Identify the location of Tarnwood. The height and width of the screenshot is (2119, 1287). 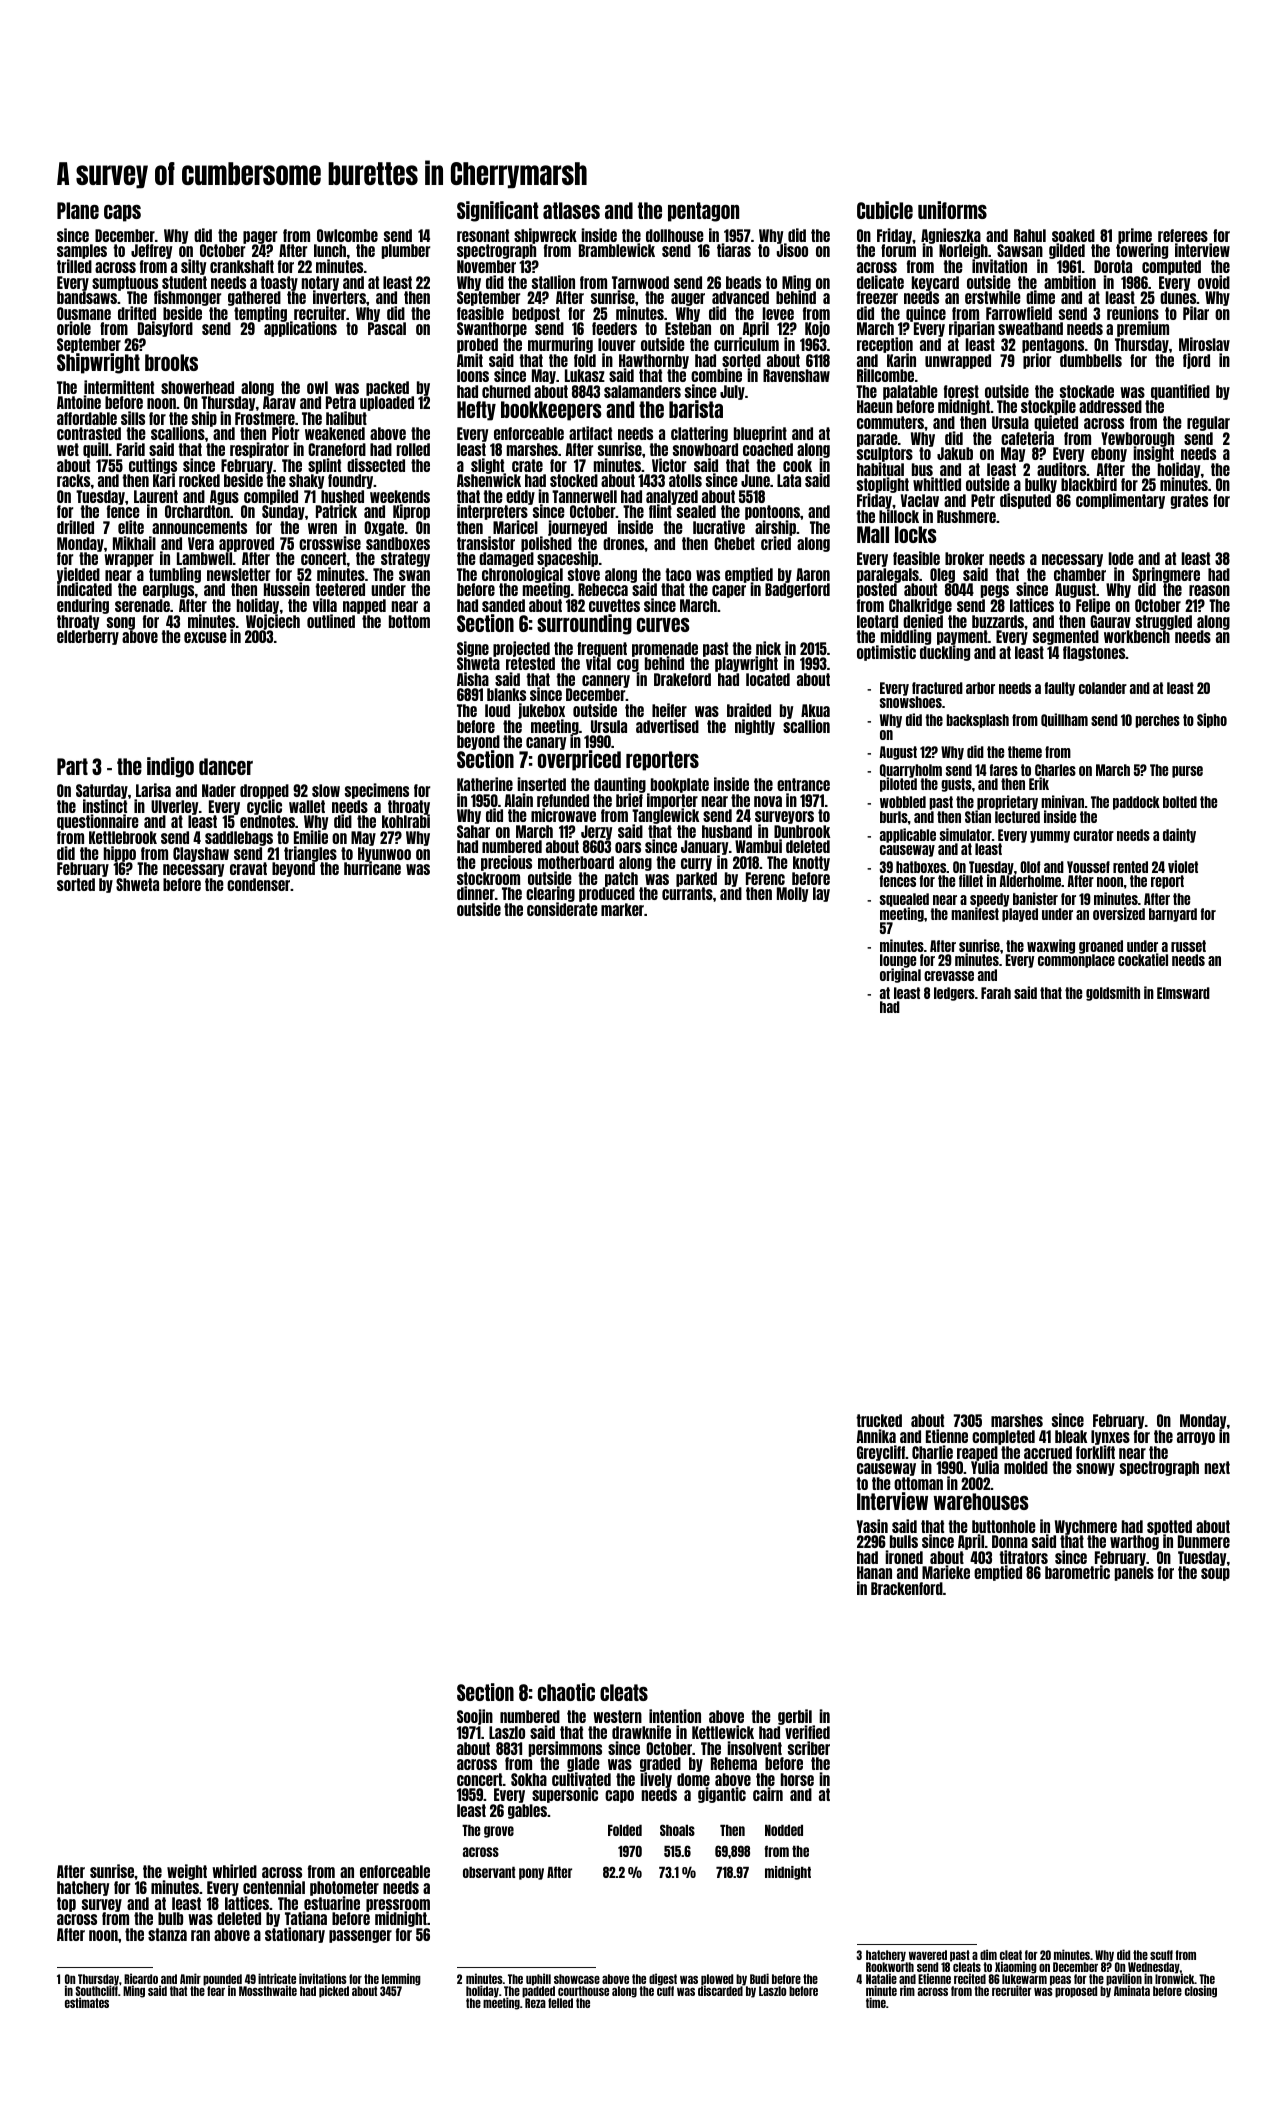
(640, 282).
